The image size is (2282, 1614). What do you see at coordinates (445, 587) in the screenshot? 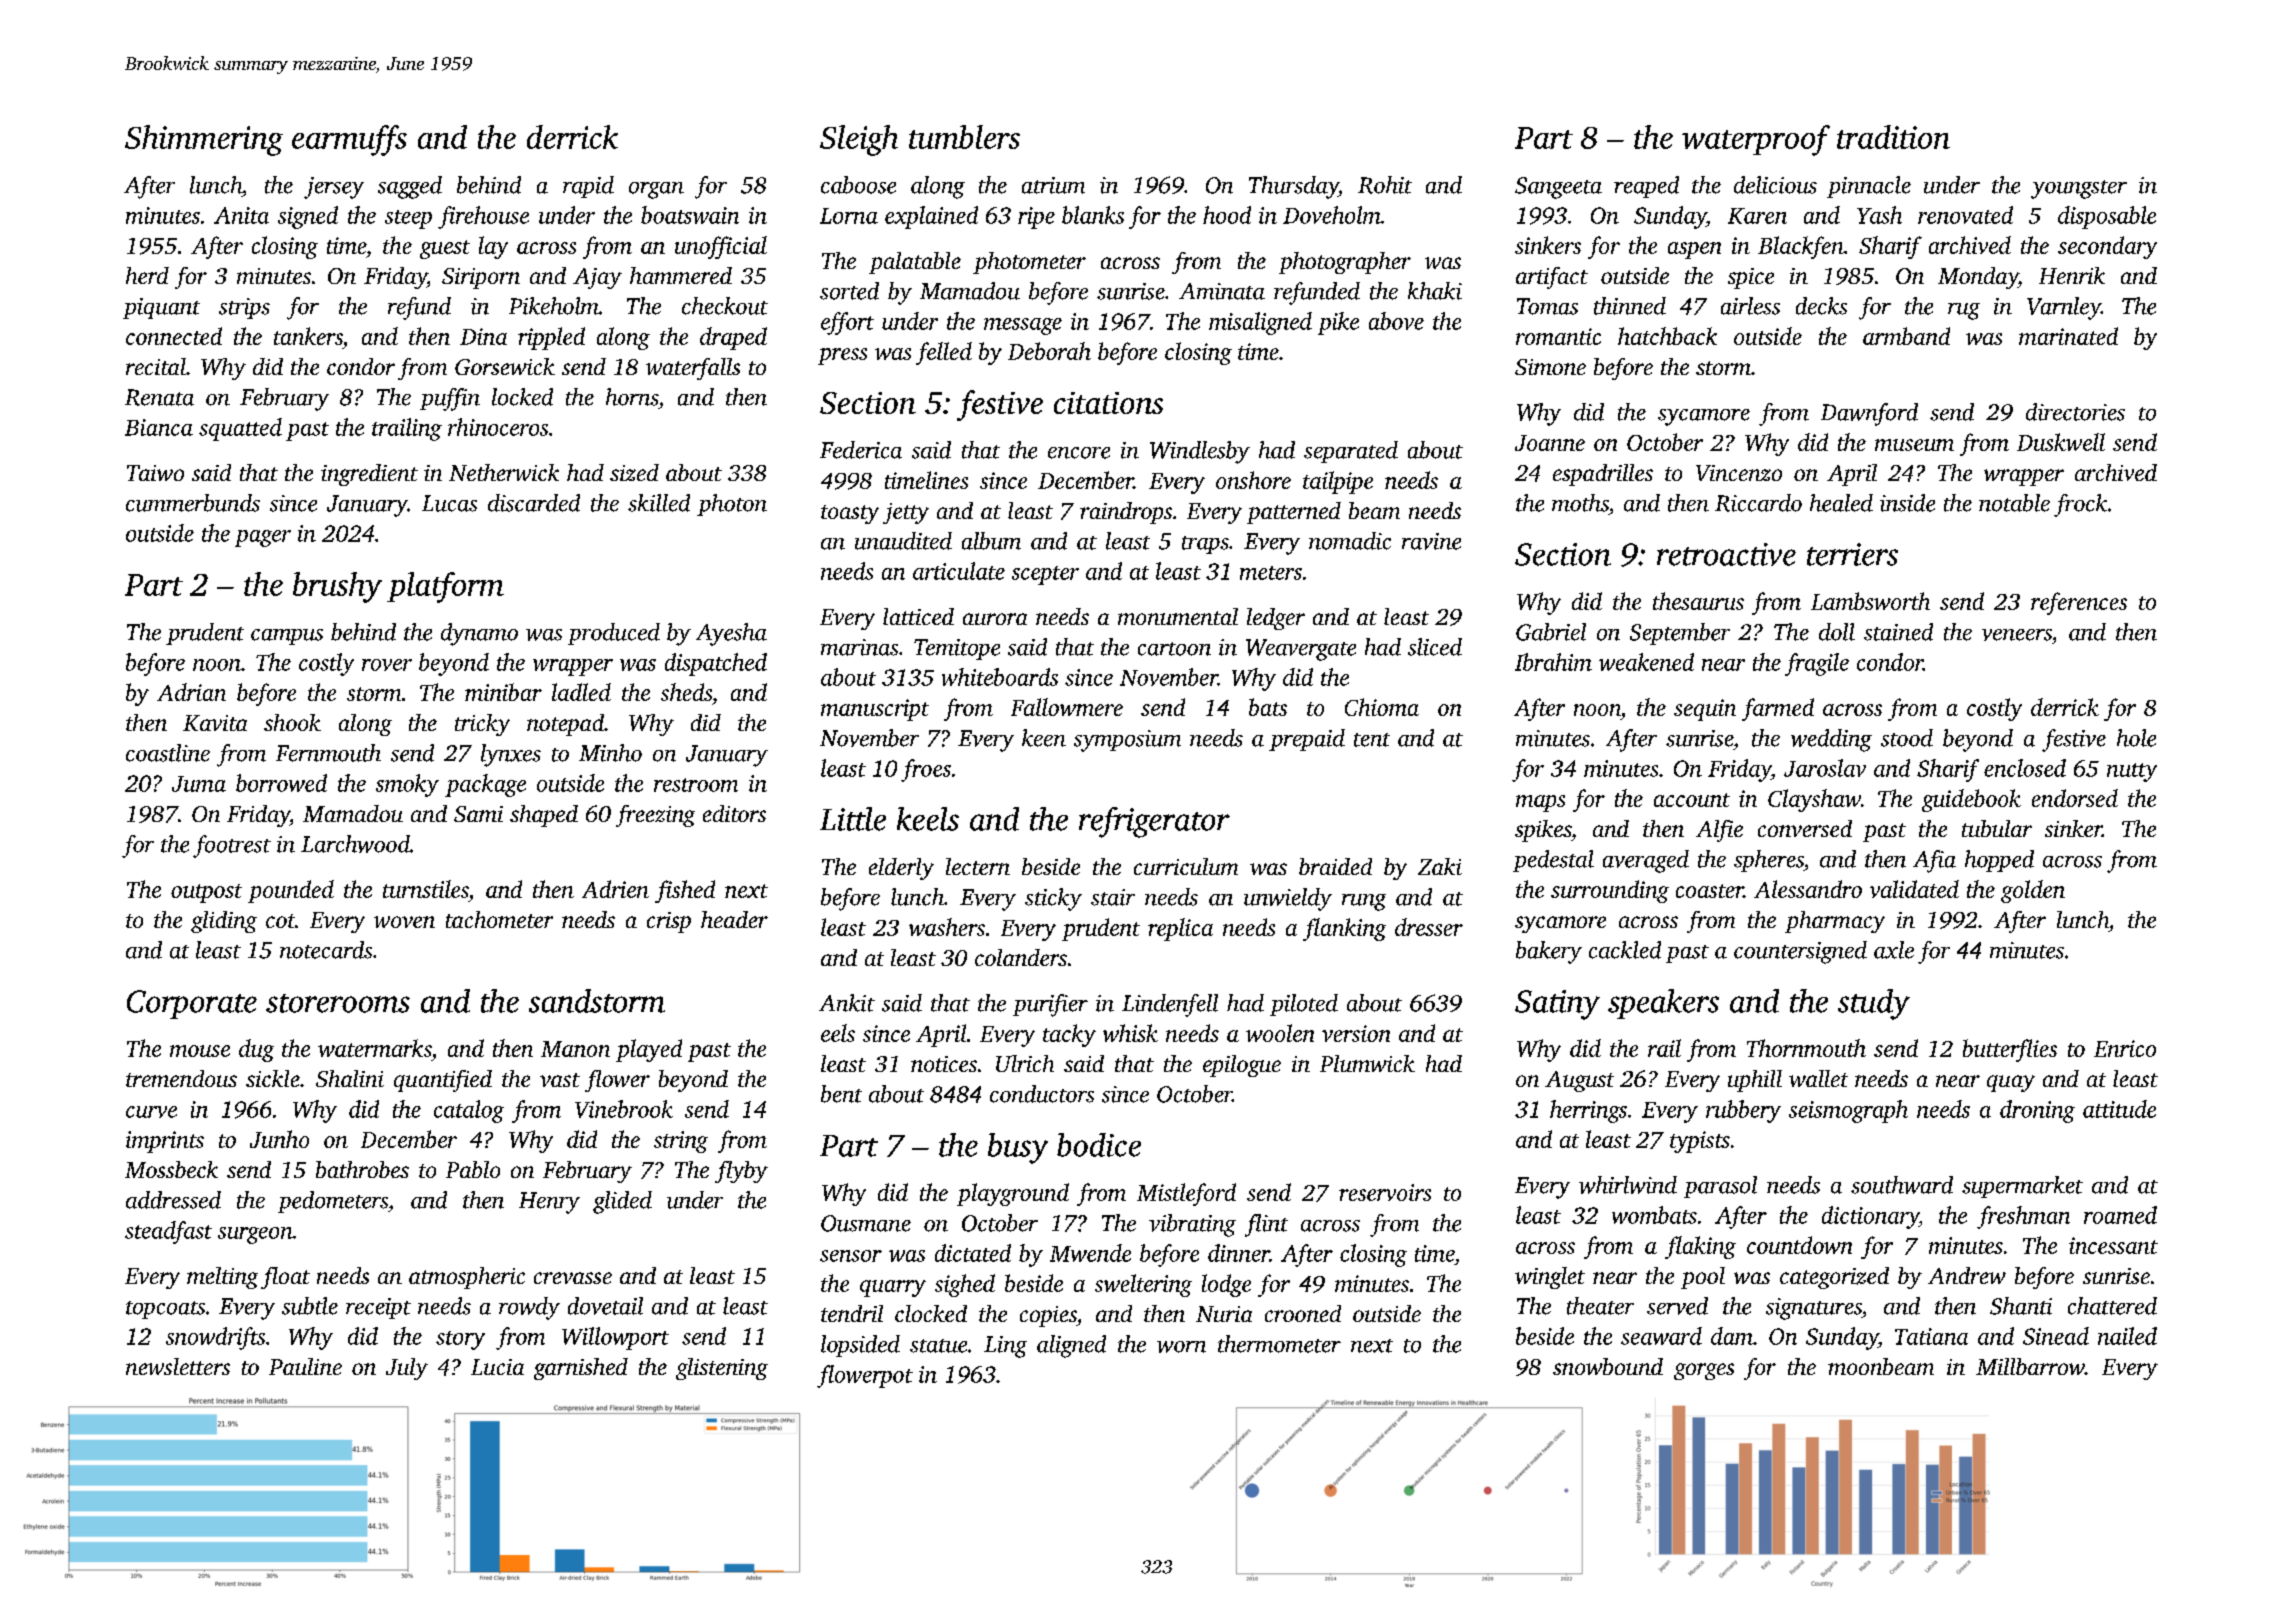
I see `platform` at bounding box center [445, 587].
